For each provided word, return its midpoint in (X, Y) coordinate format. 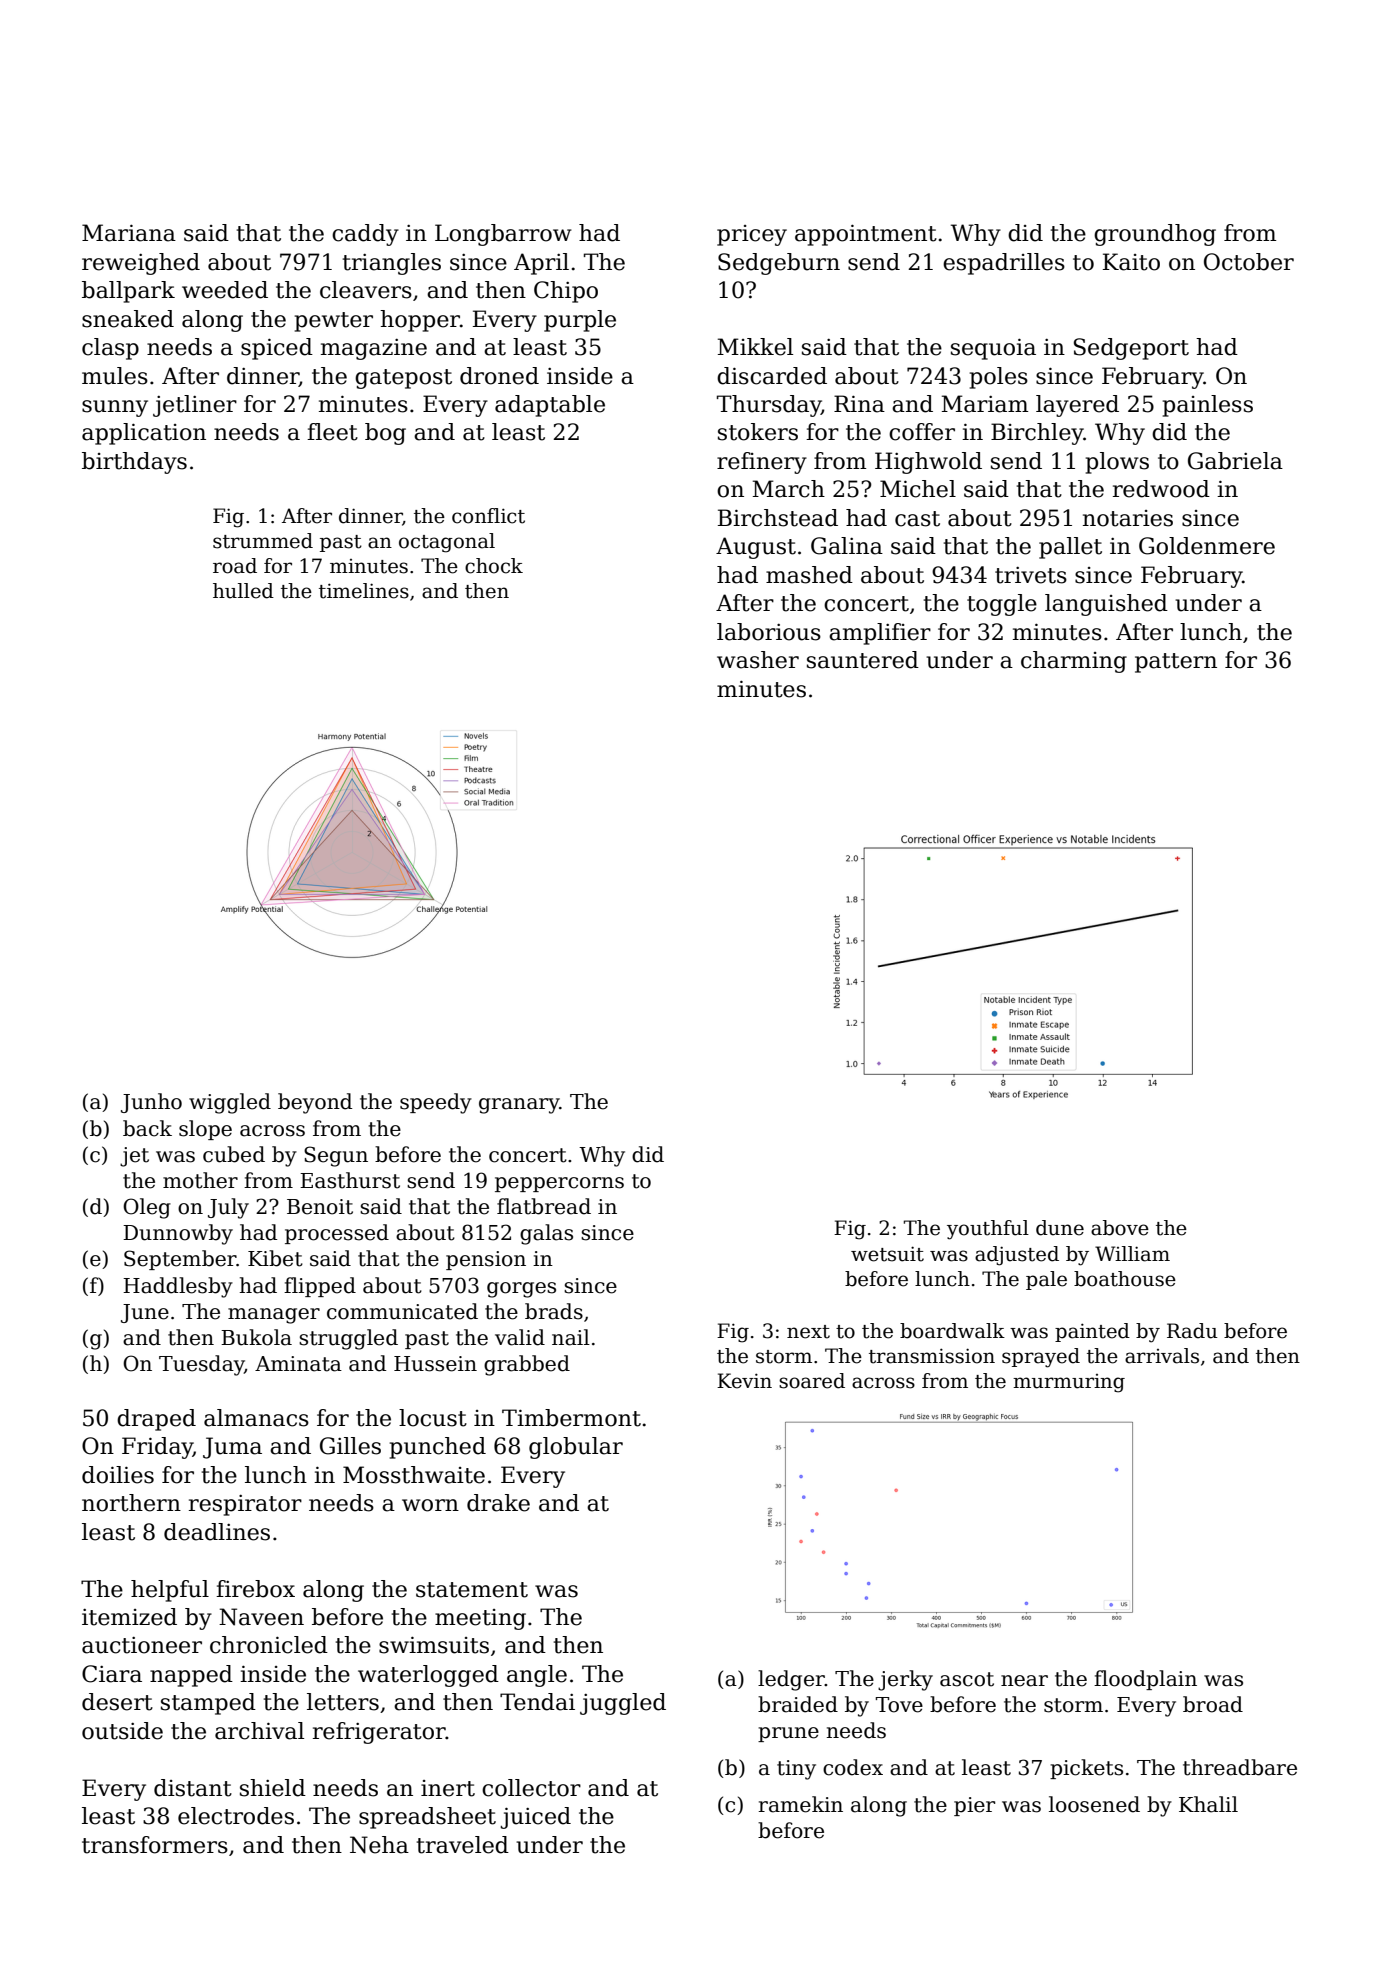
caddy (365, 235)
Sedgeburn (779, 264)
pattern (1176, 663)
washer (758, 660)
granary (519, 1106)
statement (472, 1590)
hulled (243, 591)
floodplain (1145, 1680)
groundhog (1155, 235)
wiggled (230, 1103)
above (1120, 1228)
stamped (208, 1704)
